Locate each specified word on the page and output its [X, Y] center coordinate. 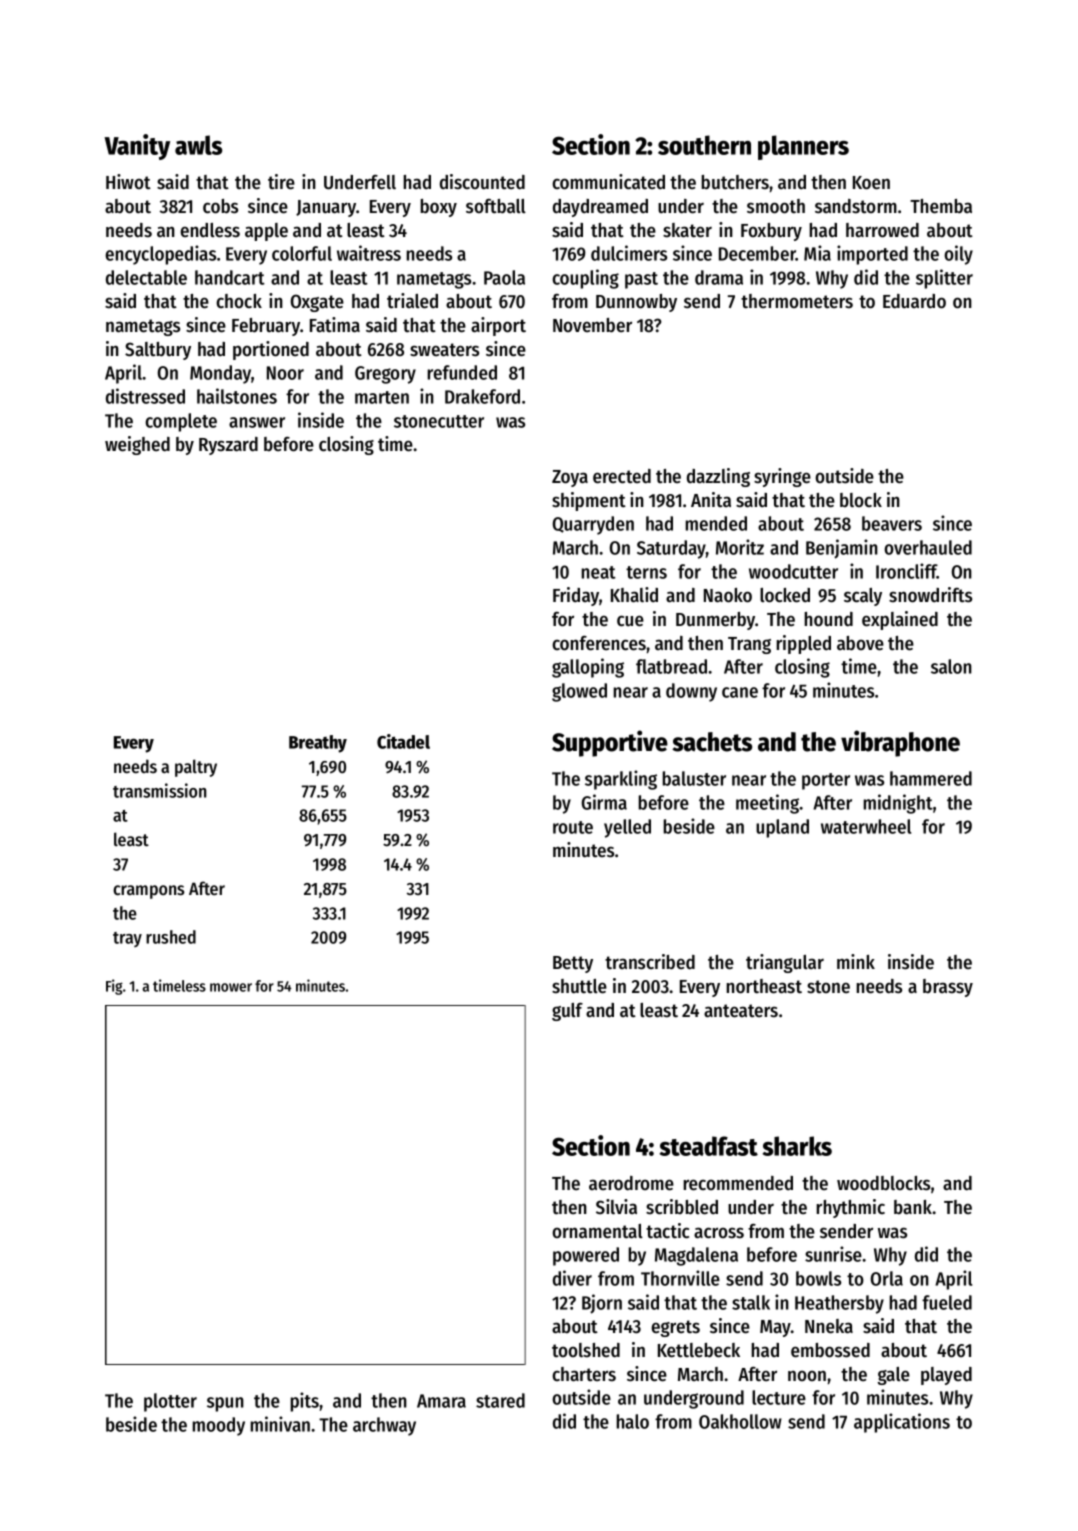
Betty [573, 964]
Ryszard [228, 446]
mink [856, 961]
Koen [871, 183]
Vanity [137, 147]
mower [231, 987]
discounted [482, 182]
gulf [567, 1012]
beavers [892, 523]
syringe [782, 477]
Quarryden [593, 525]
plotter [170, 1402]
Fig [114, 987]
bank [913, 1207]
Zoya [570, 478]
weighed [137, 445]
